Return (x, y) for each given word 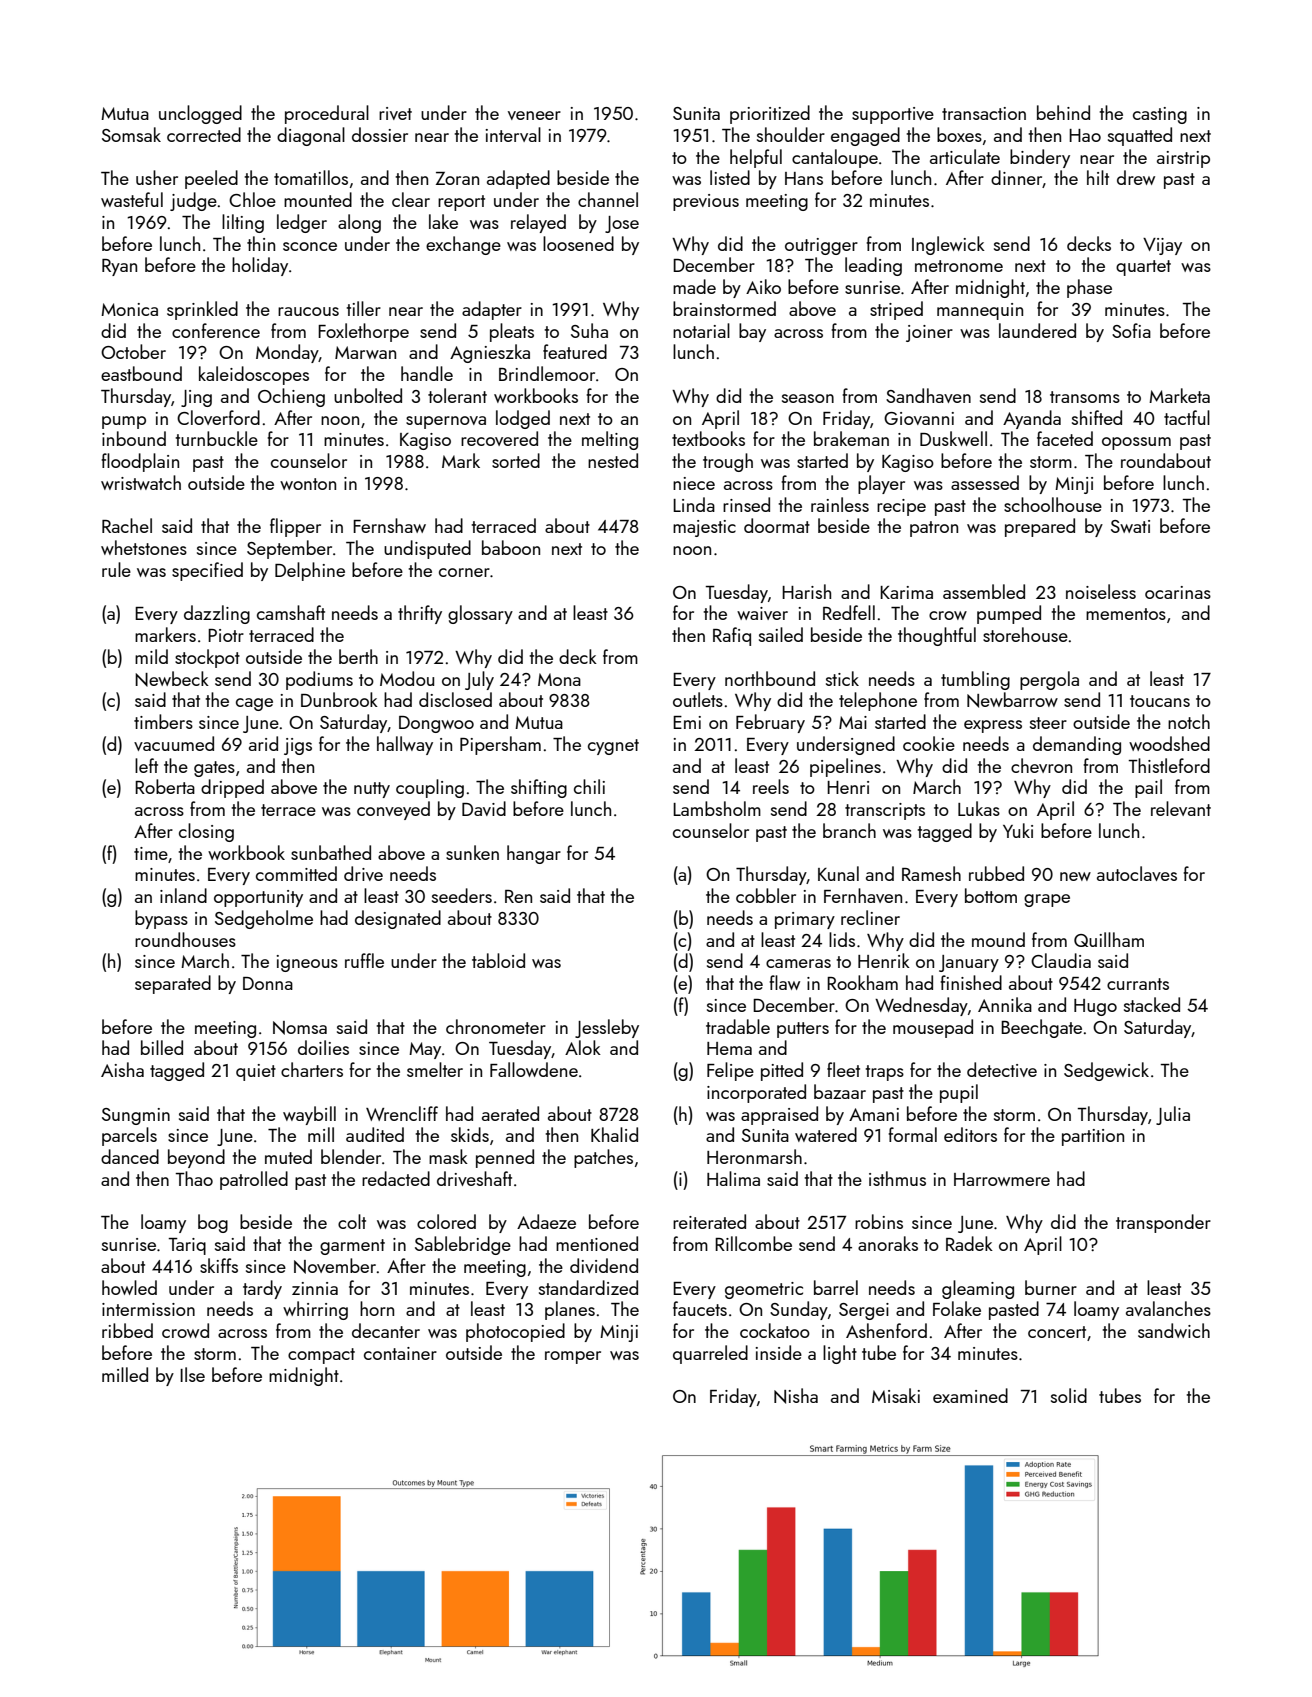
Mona (559, 679)
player (881, 484)
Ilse (192, 1374)
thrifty (420, 614)
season (808, 398)
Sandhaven (928, 395)
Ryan (119, 267)
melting (610, 440)
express (993, 726)
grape (1047, 900)
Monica (129, 309)
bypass (161, 919)
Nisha (796, 1396)
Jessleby (607, 1028)
